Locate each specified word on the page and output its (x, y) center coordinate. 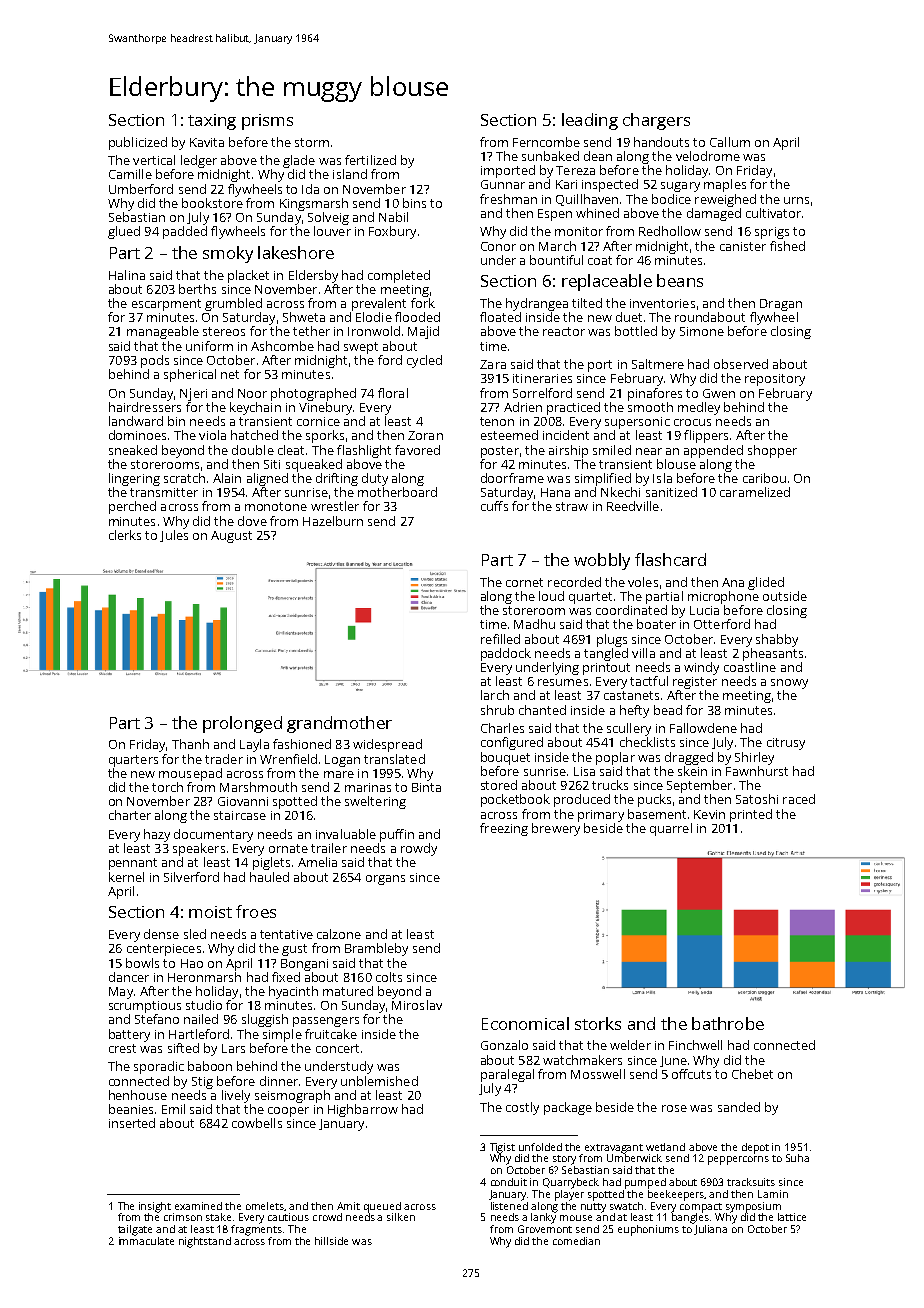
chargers (656, 121)
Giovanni (243, 801)
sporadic (159, 1067)
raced (799, 799)
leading (590, 121)
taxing (212, 122)
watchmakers (582, 1060)
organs (385, 880)
